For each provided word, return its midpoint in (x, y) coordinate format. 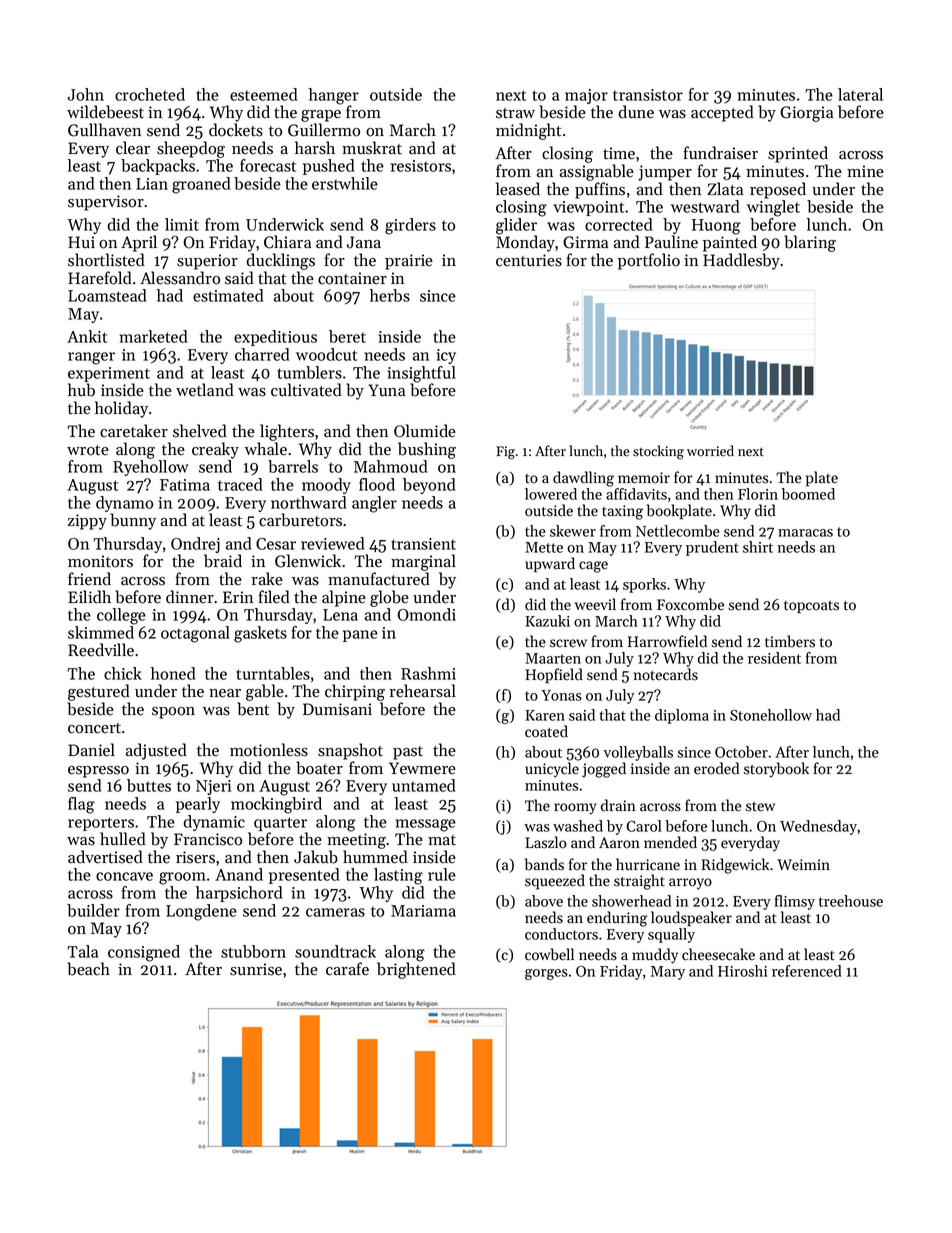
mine (865, 171)
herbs (390, 295)
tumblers (309, 372)
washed (578, 826)
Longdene (201, 912)
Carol (644, 826)
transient (423, 544)
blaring (810, 243)
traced (240, 484)
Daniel (91, 750)
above (544, 901)
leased (518, 189)
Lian (152, 184)
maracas (805, 533)
